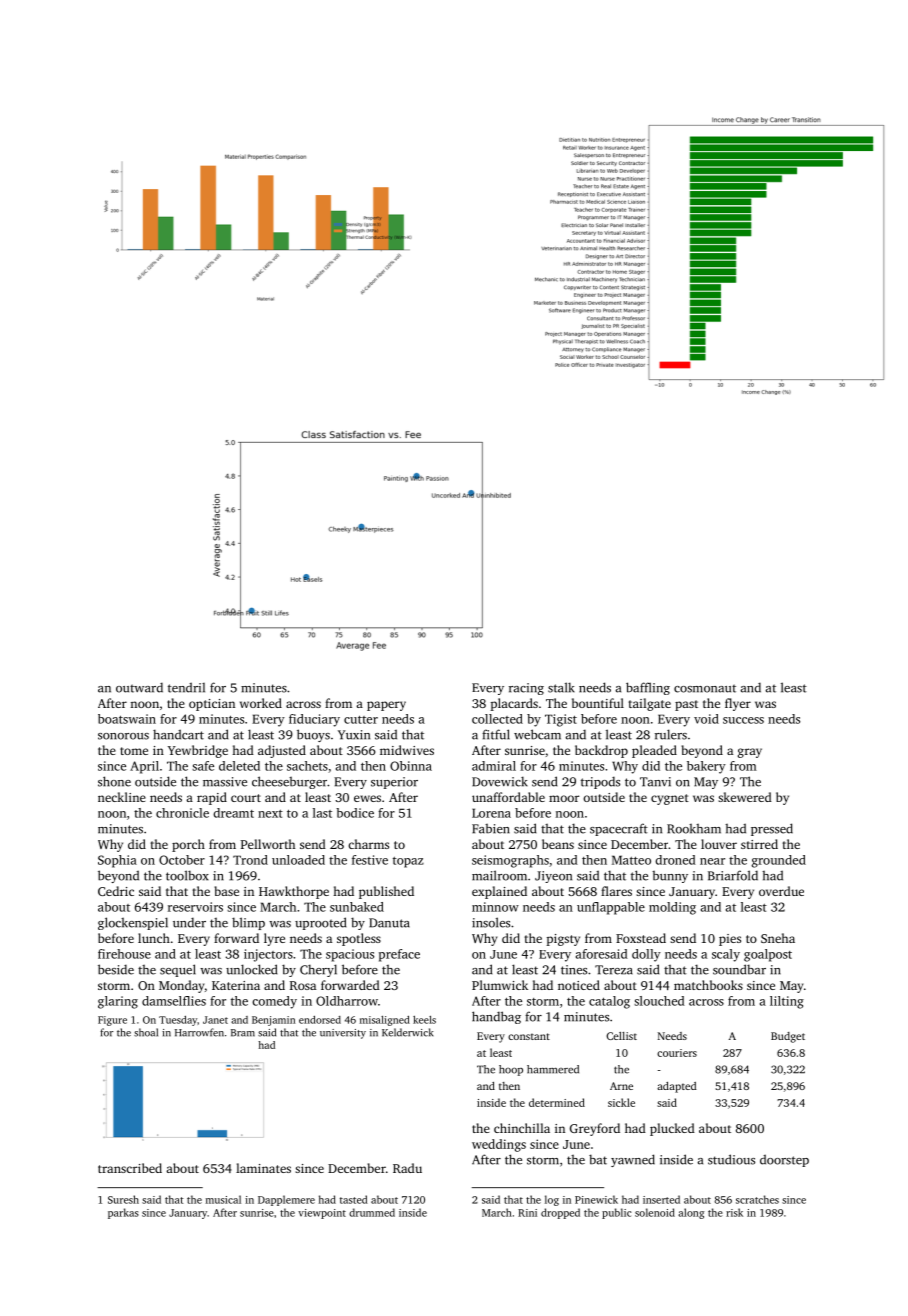 This screenshot has height=1316, width=908. What do you see at coordinates (558, 844) in the screenshot?
I see `beans` at bounding box center [558, 844].
